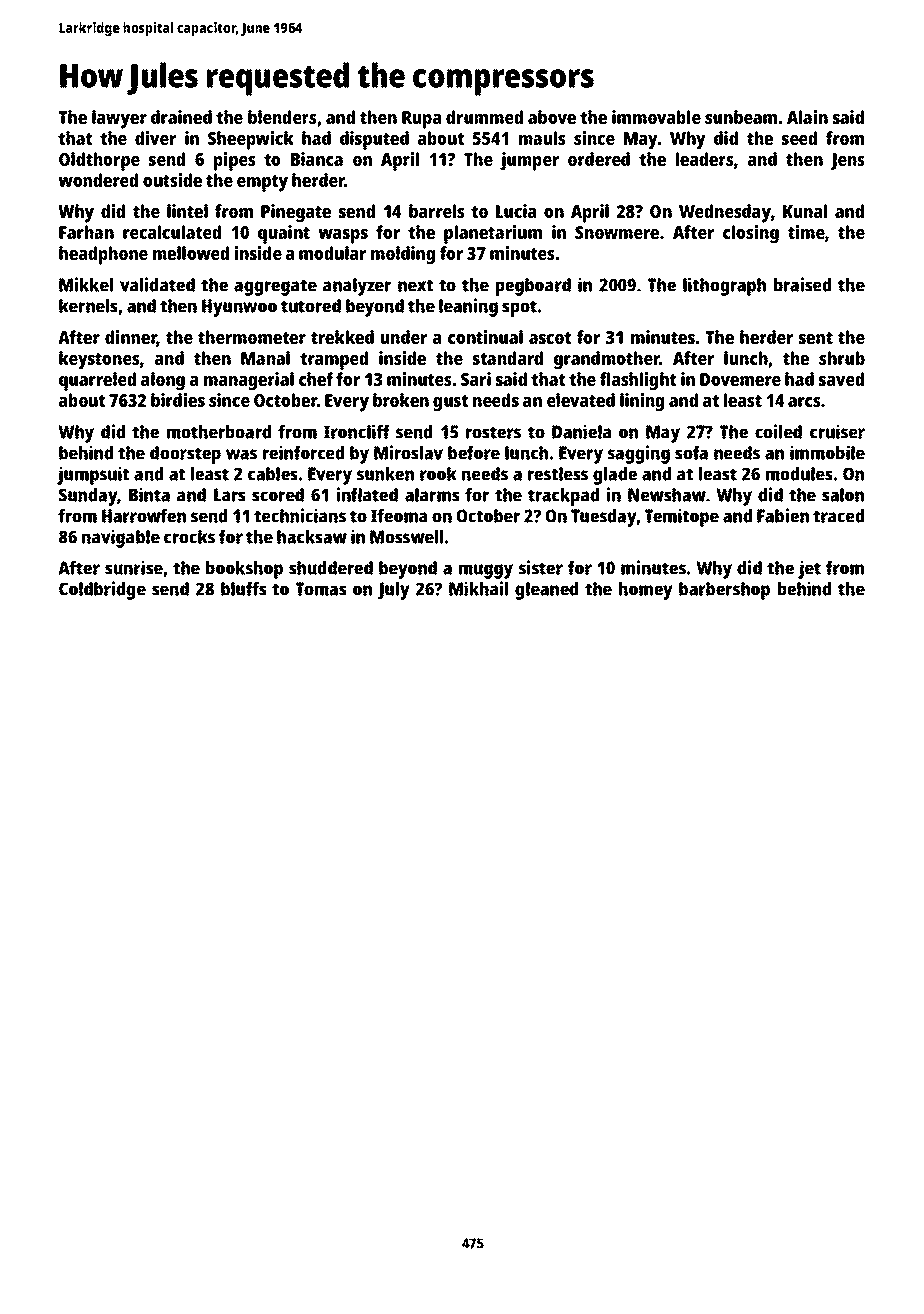 This document has width=924, height=1314. I want to click on rook, so click(438, 474).
